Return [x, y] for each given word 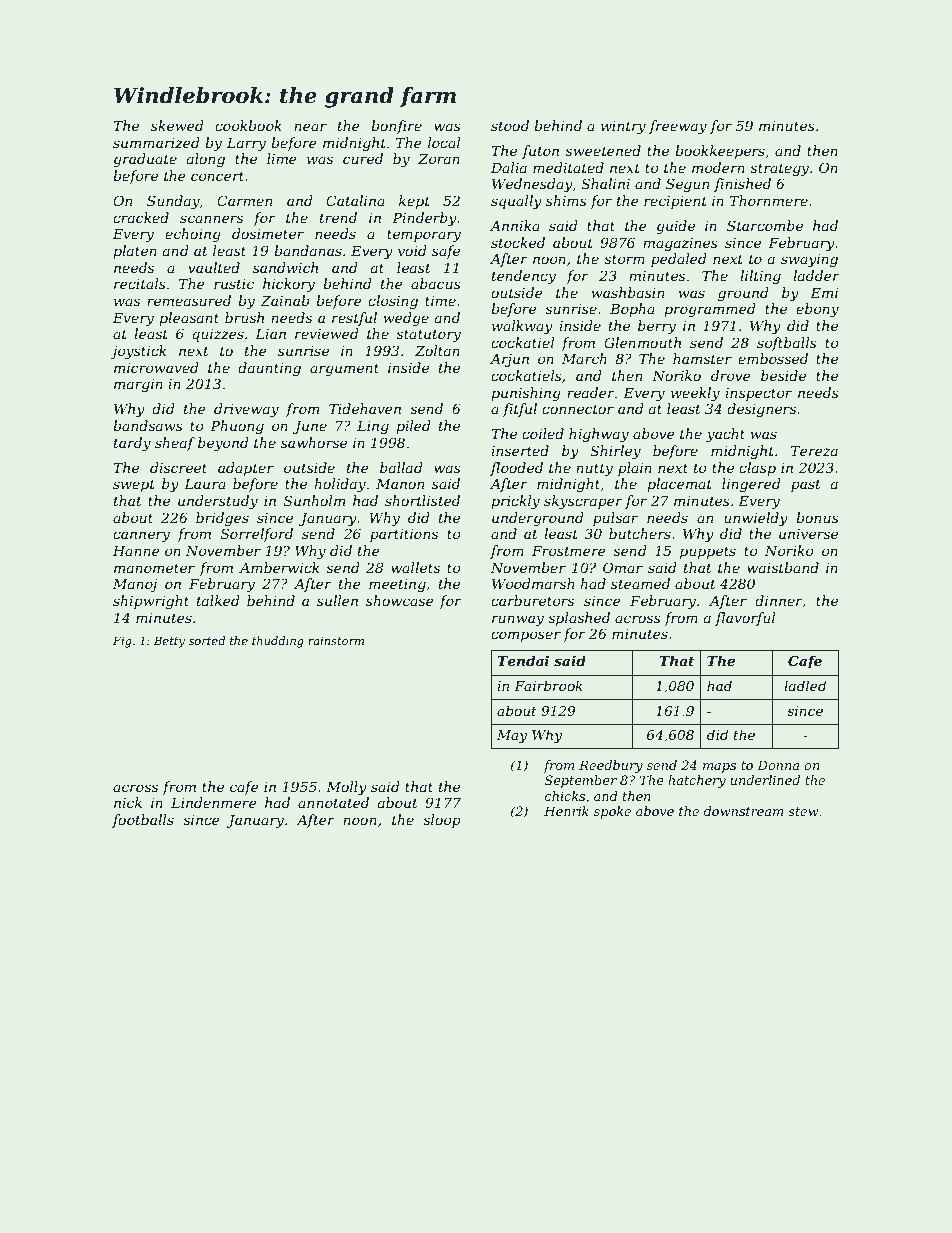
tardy [132, 444]
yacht [725, 435]
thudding [278, 642]
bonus [817, 517]
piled [413, 427]
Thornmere [769, 200]
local [444, 142]
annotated [333, 802]
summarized [156, 143]
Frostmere [569, 550]
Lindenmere [214, 802]
